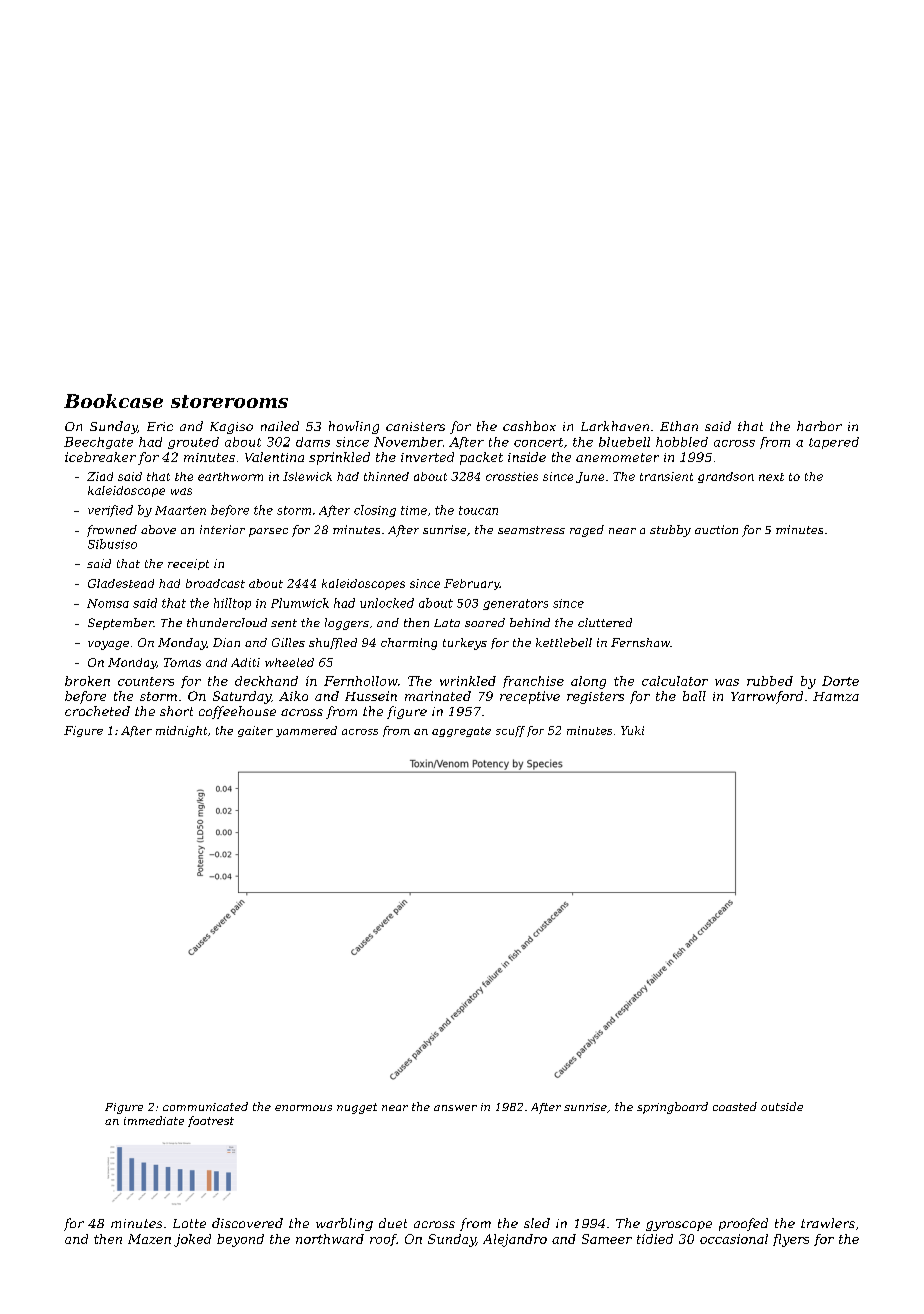 Image resolution: width=924 pixels, height=1314 pixels. I want to click on communicated, so click(205, 1106).
